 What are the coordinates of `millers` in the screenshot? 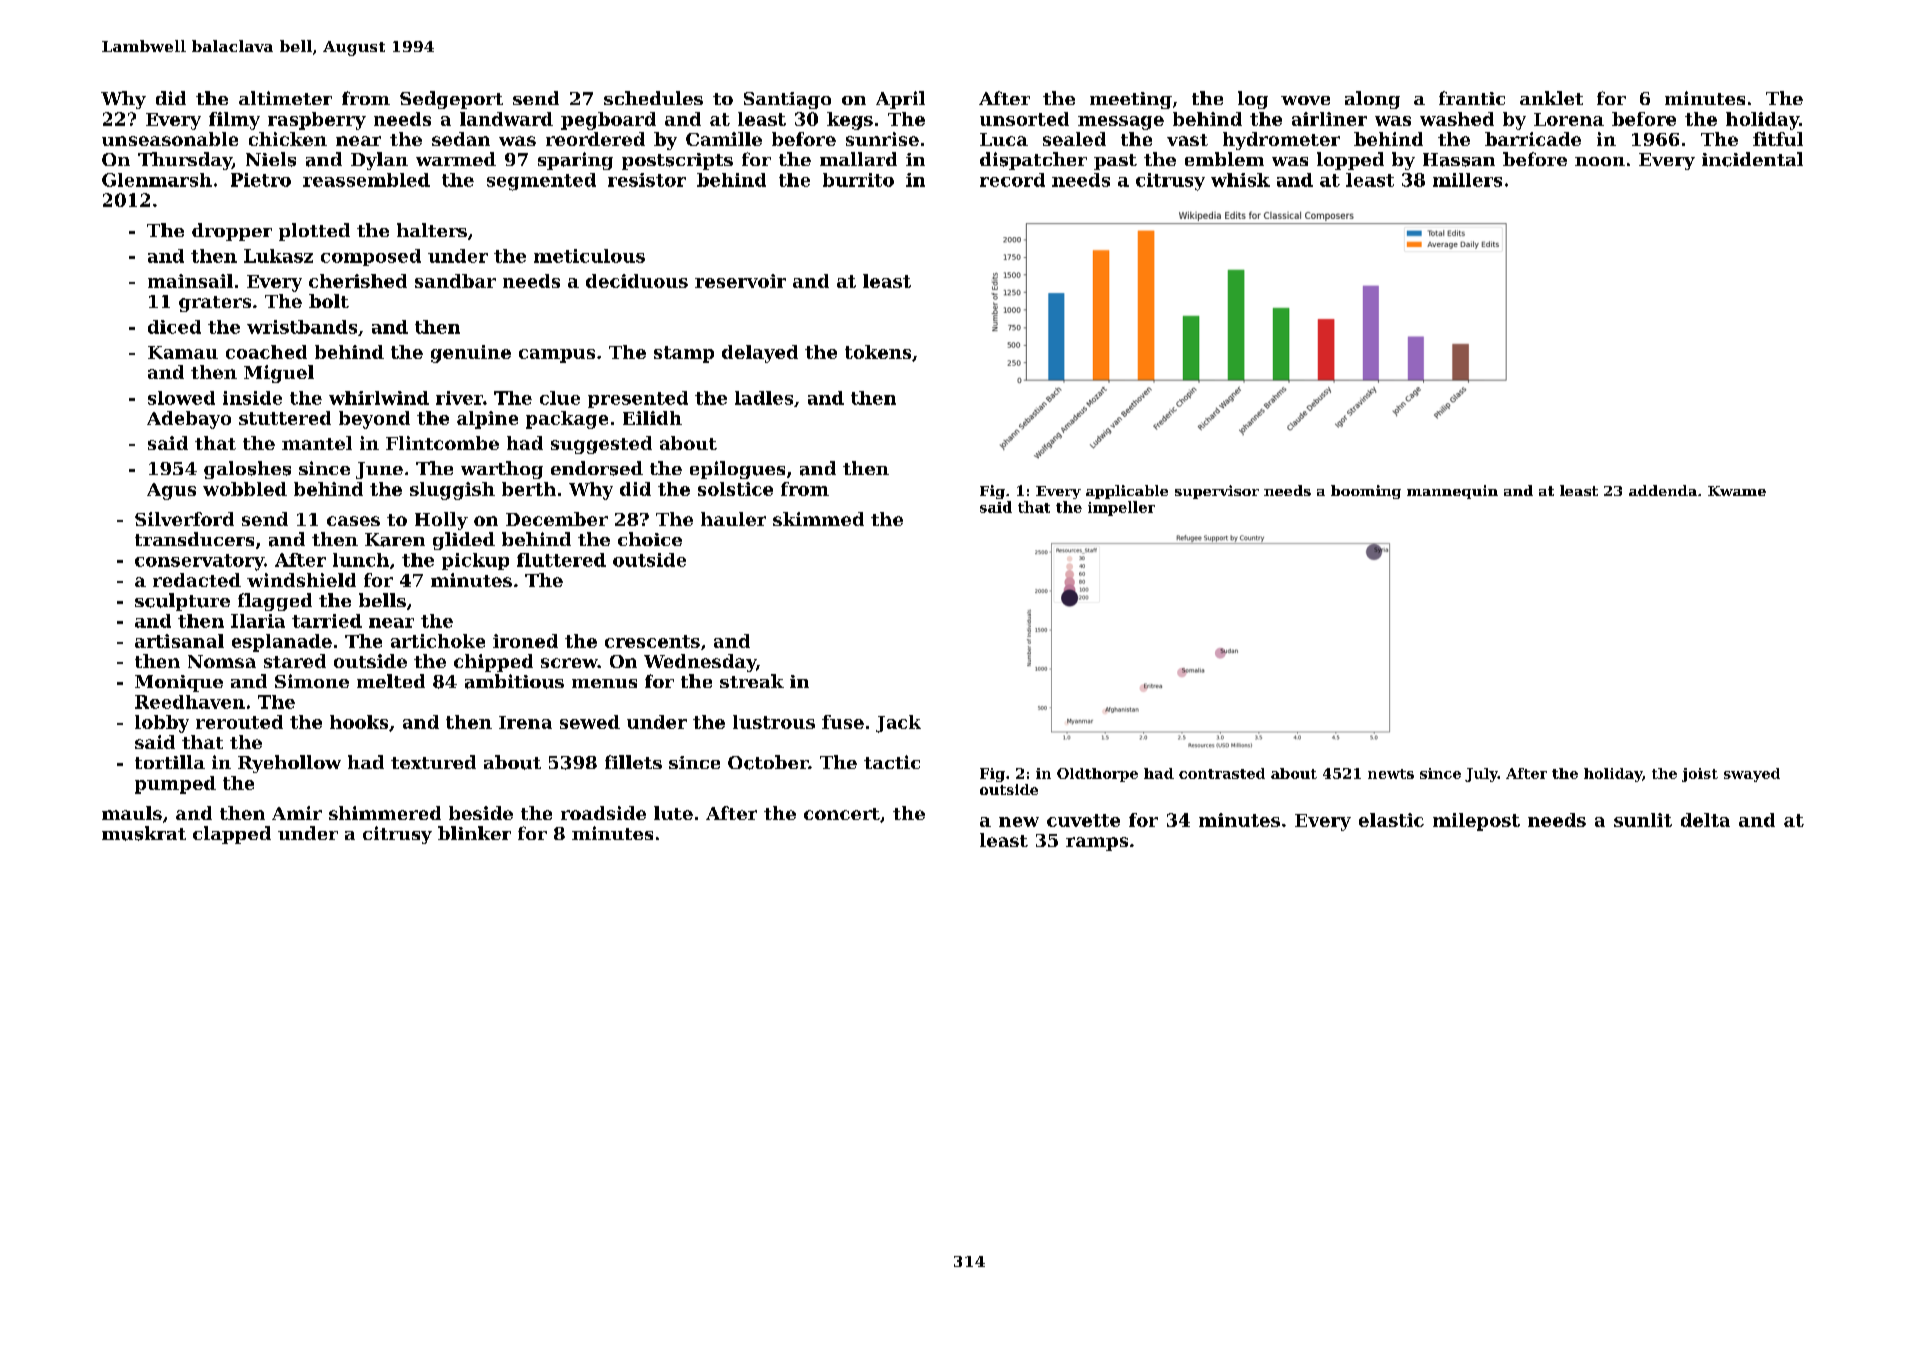 It's located at (1467, 180).
